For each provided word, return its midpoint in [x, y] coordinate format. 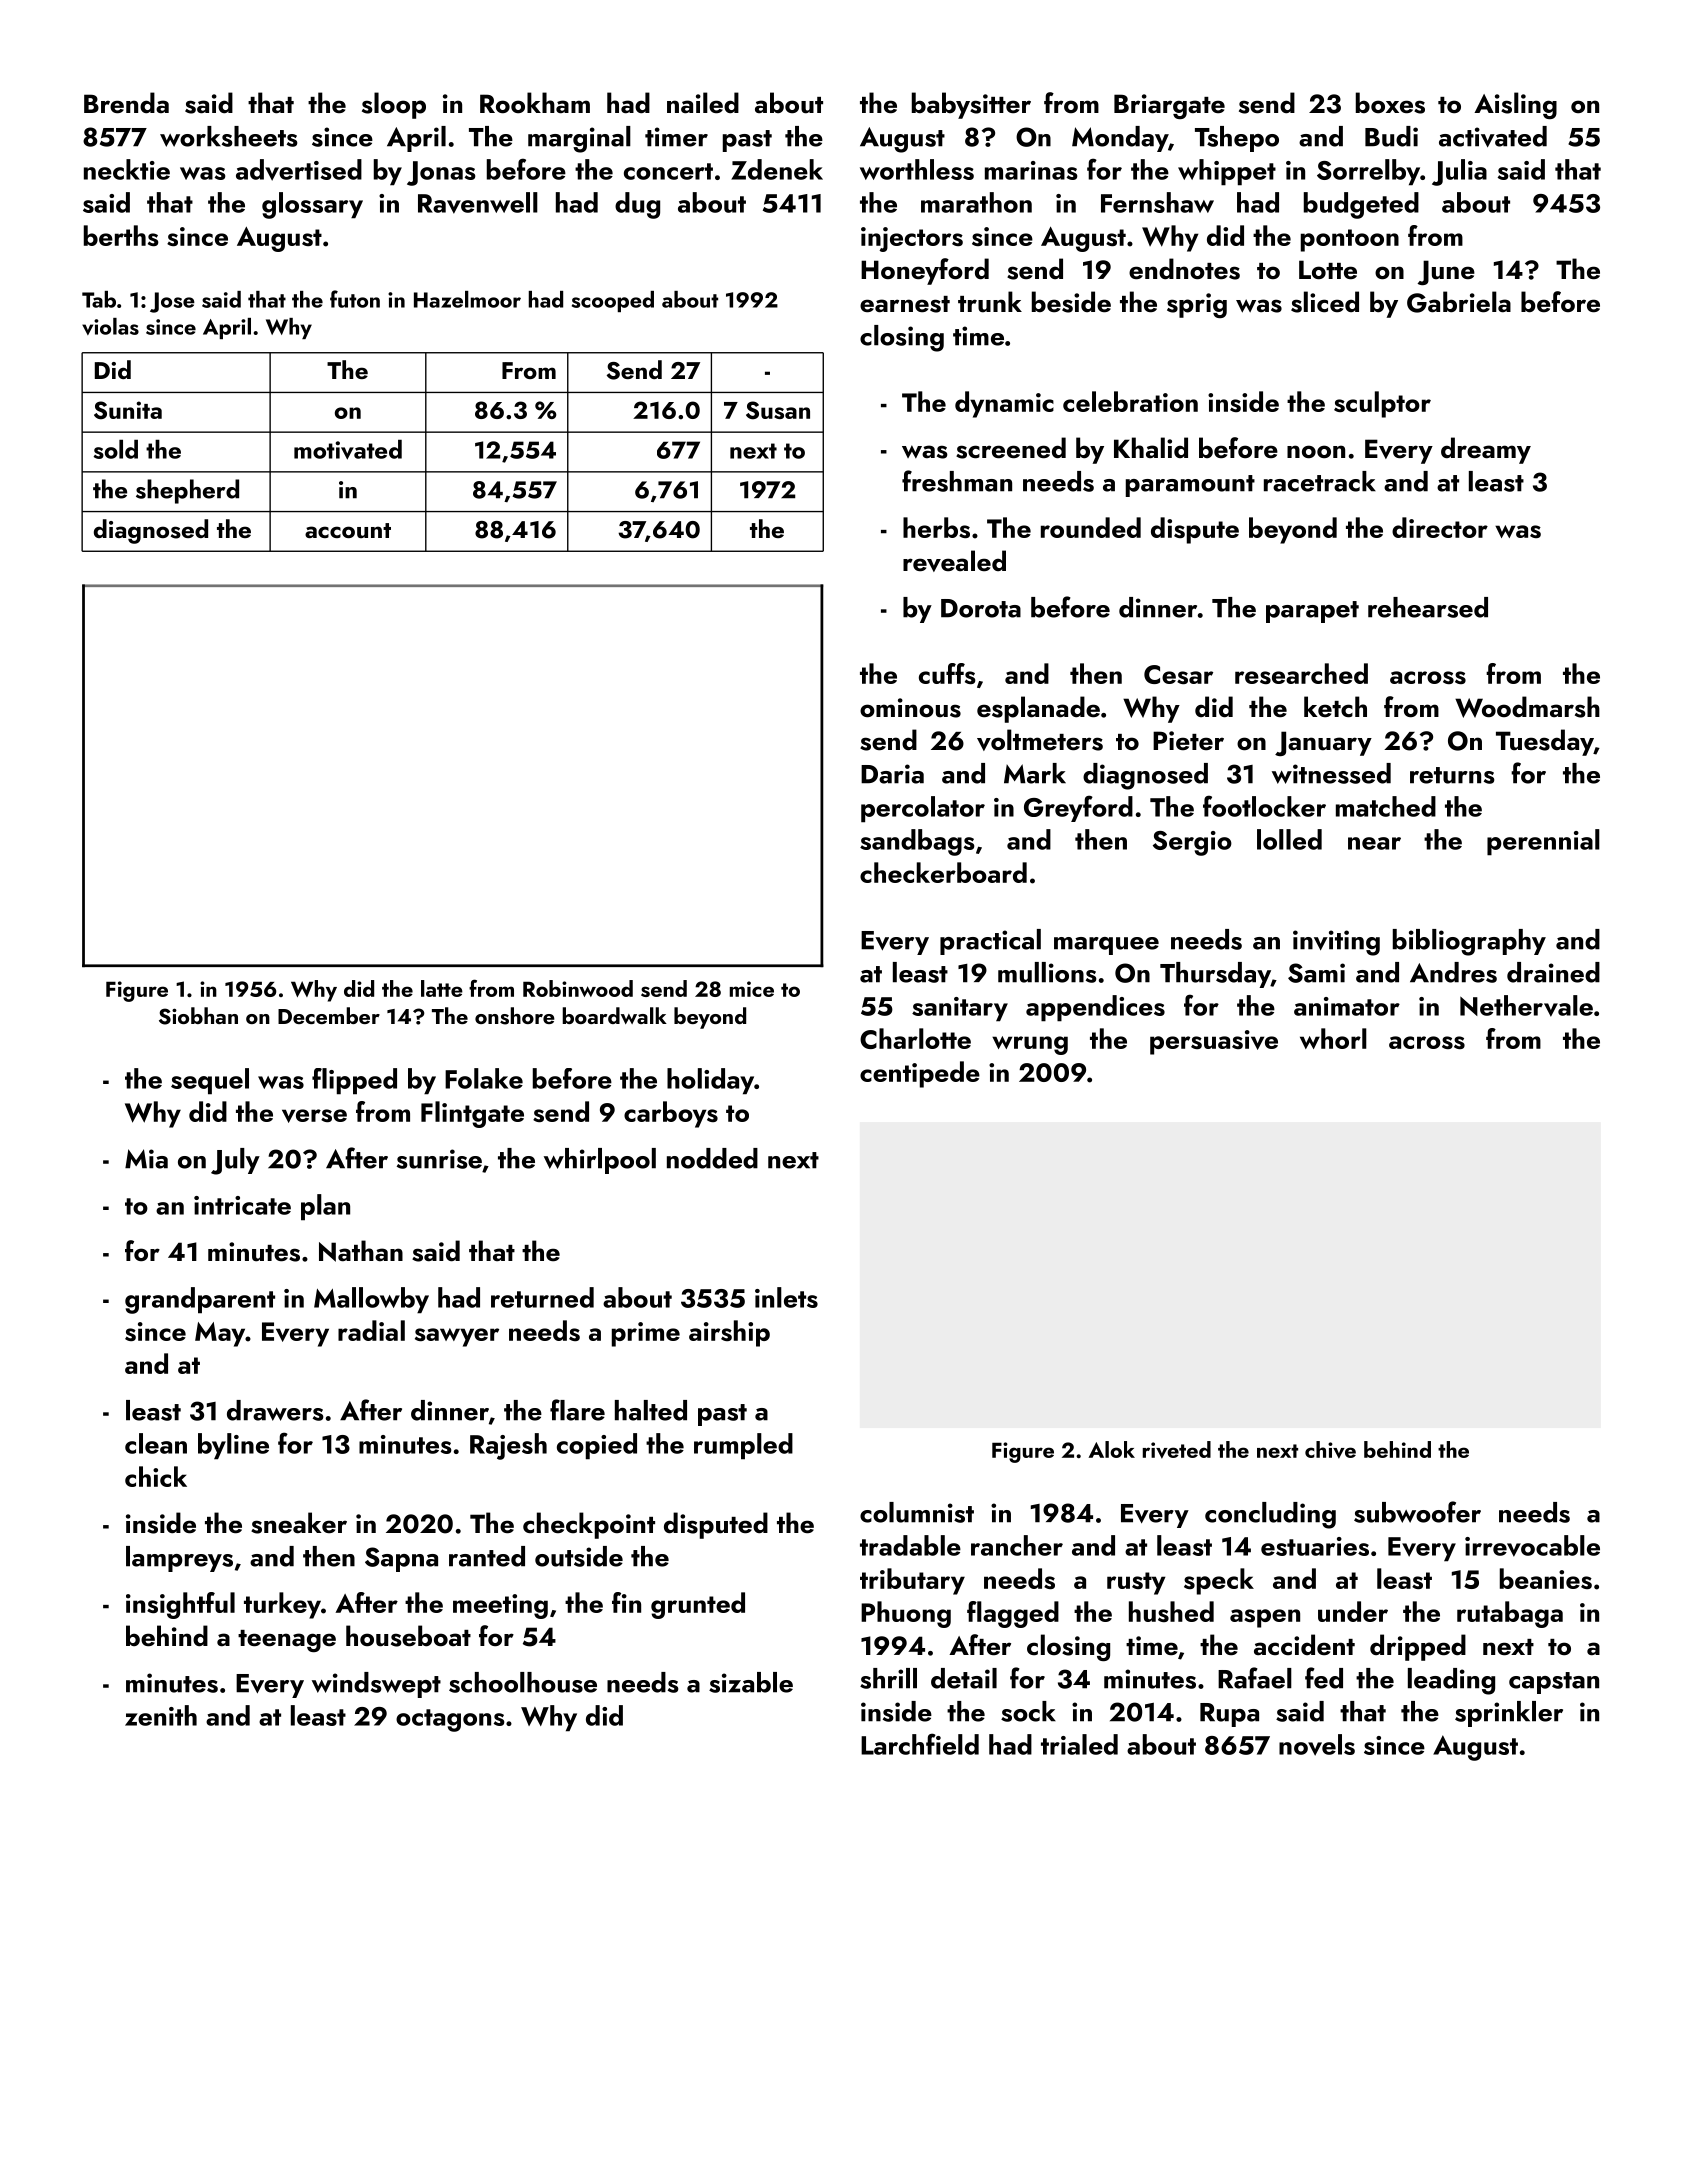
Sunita [128, 410]
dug [637, 205]
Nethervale [1526, 1006]
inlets [786, 1297]
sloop [394, 105]
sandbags [917, 842]
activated [1493, 136]
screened [1011, 448]
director [1440, 527]
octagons [450, 1720]
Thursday [1215, 975]
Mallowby [371, 1300]
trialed [1079, 1744]
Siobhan [198, 1016]
